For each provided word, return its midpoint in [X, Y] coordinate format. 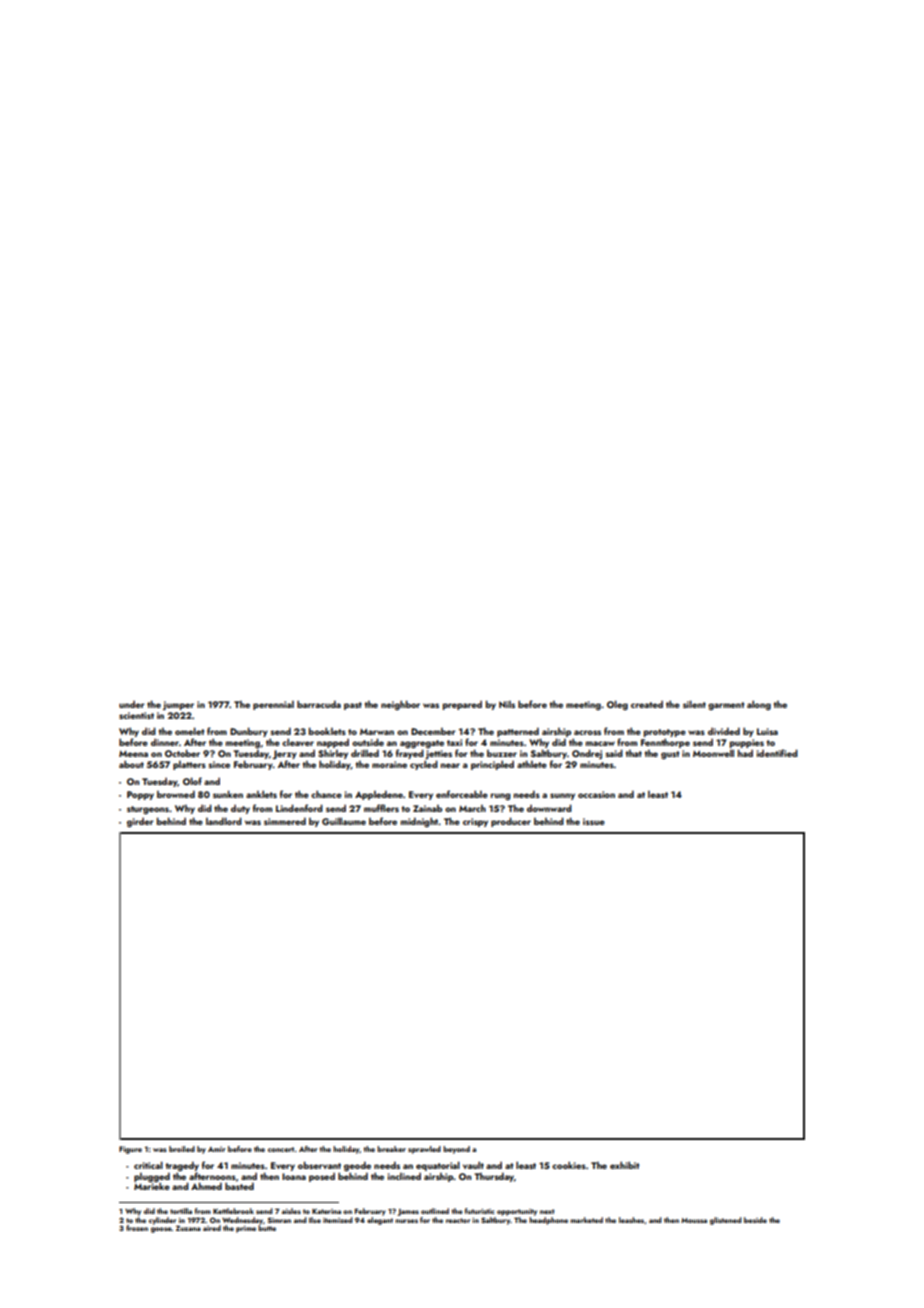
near [450, 765]
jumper [178, 705]
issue [594, 821]
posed [322, 1177]
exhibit [625, 1165]
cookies [569, 1165]
